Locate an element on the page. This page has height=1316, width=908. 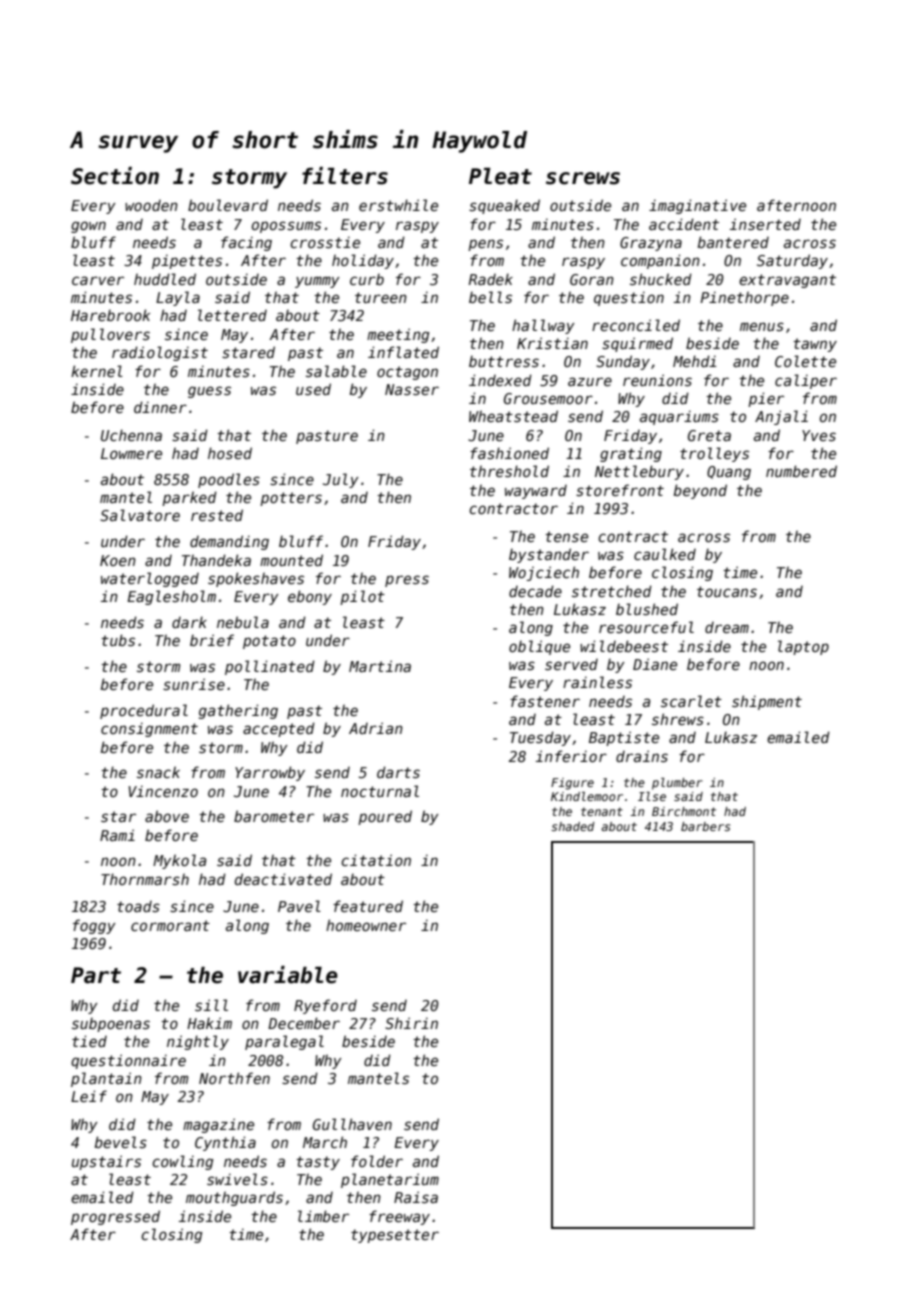
barbers is located at coordinates (705, 826).
